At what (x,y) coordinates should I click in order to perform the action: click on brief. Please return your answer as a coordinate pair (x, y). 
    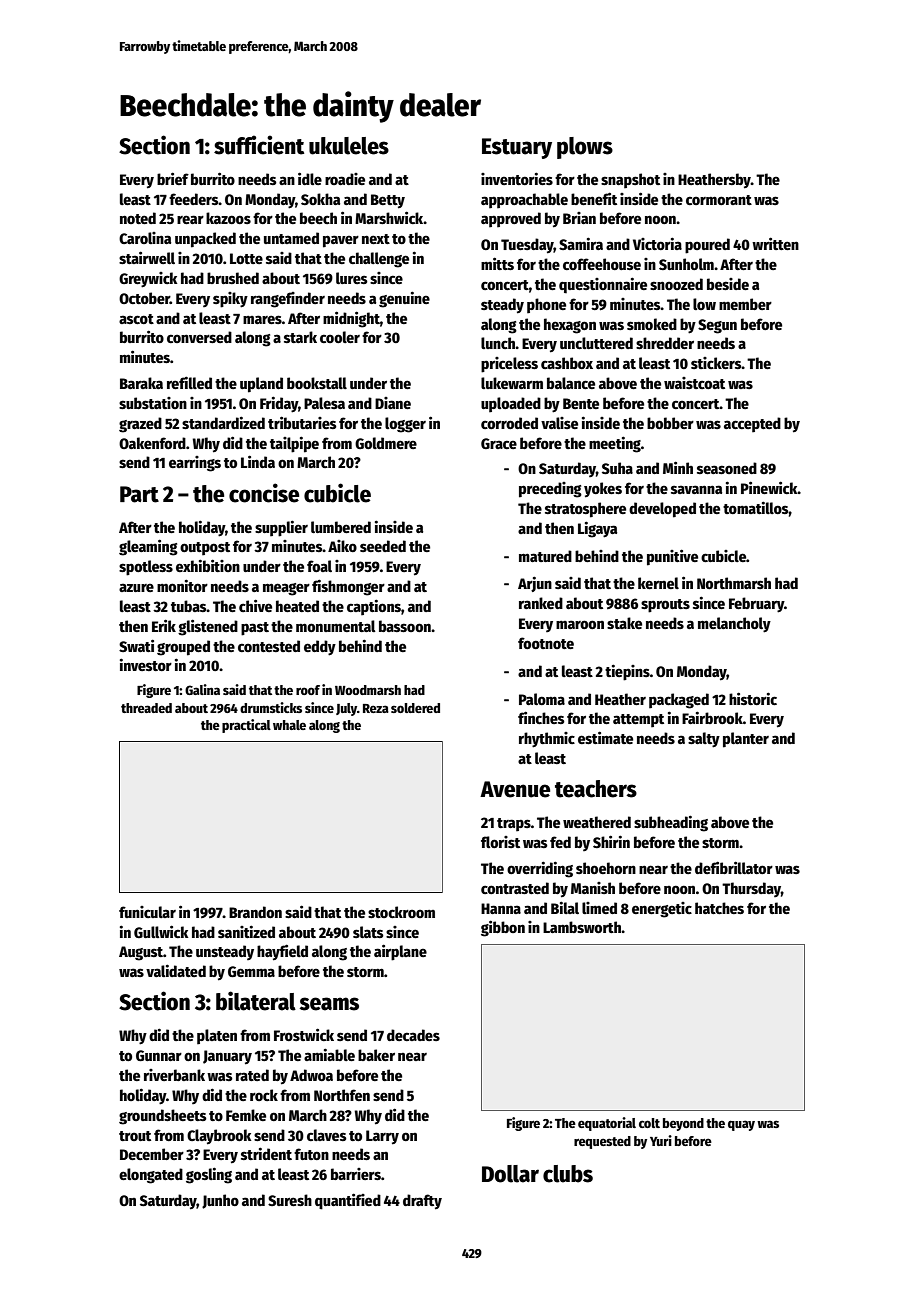
    Looking at the image, I should click on (173, 178).
